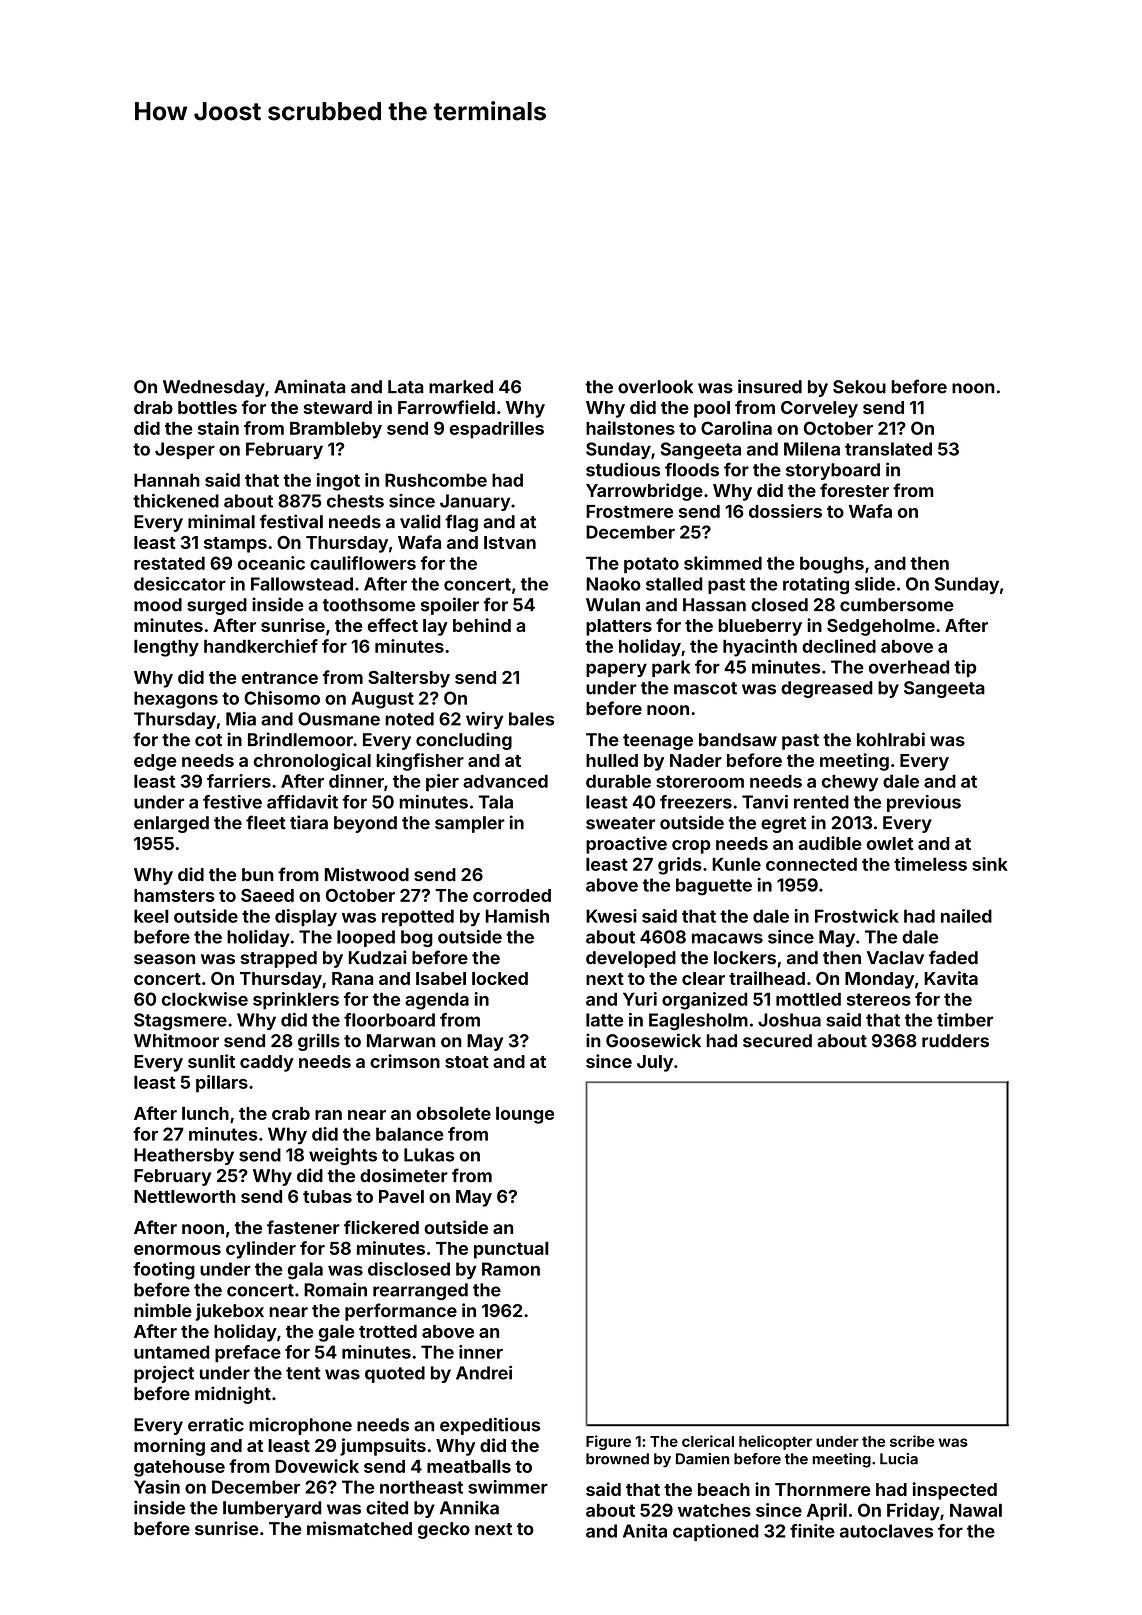  Describe the element at coordinates (166, 648) in the document. I see `lengthy` at that location.
